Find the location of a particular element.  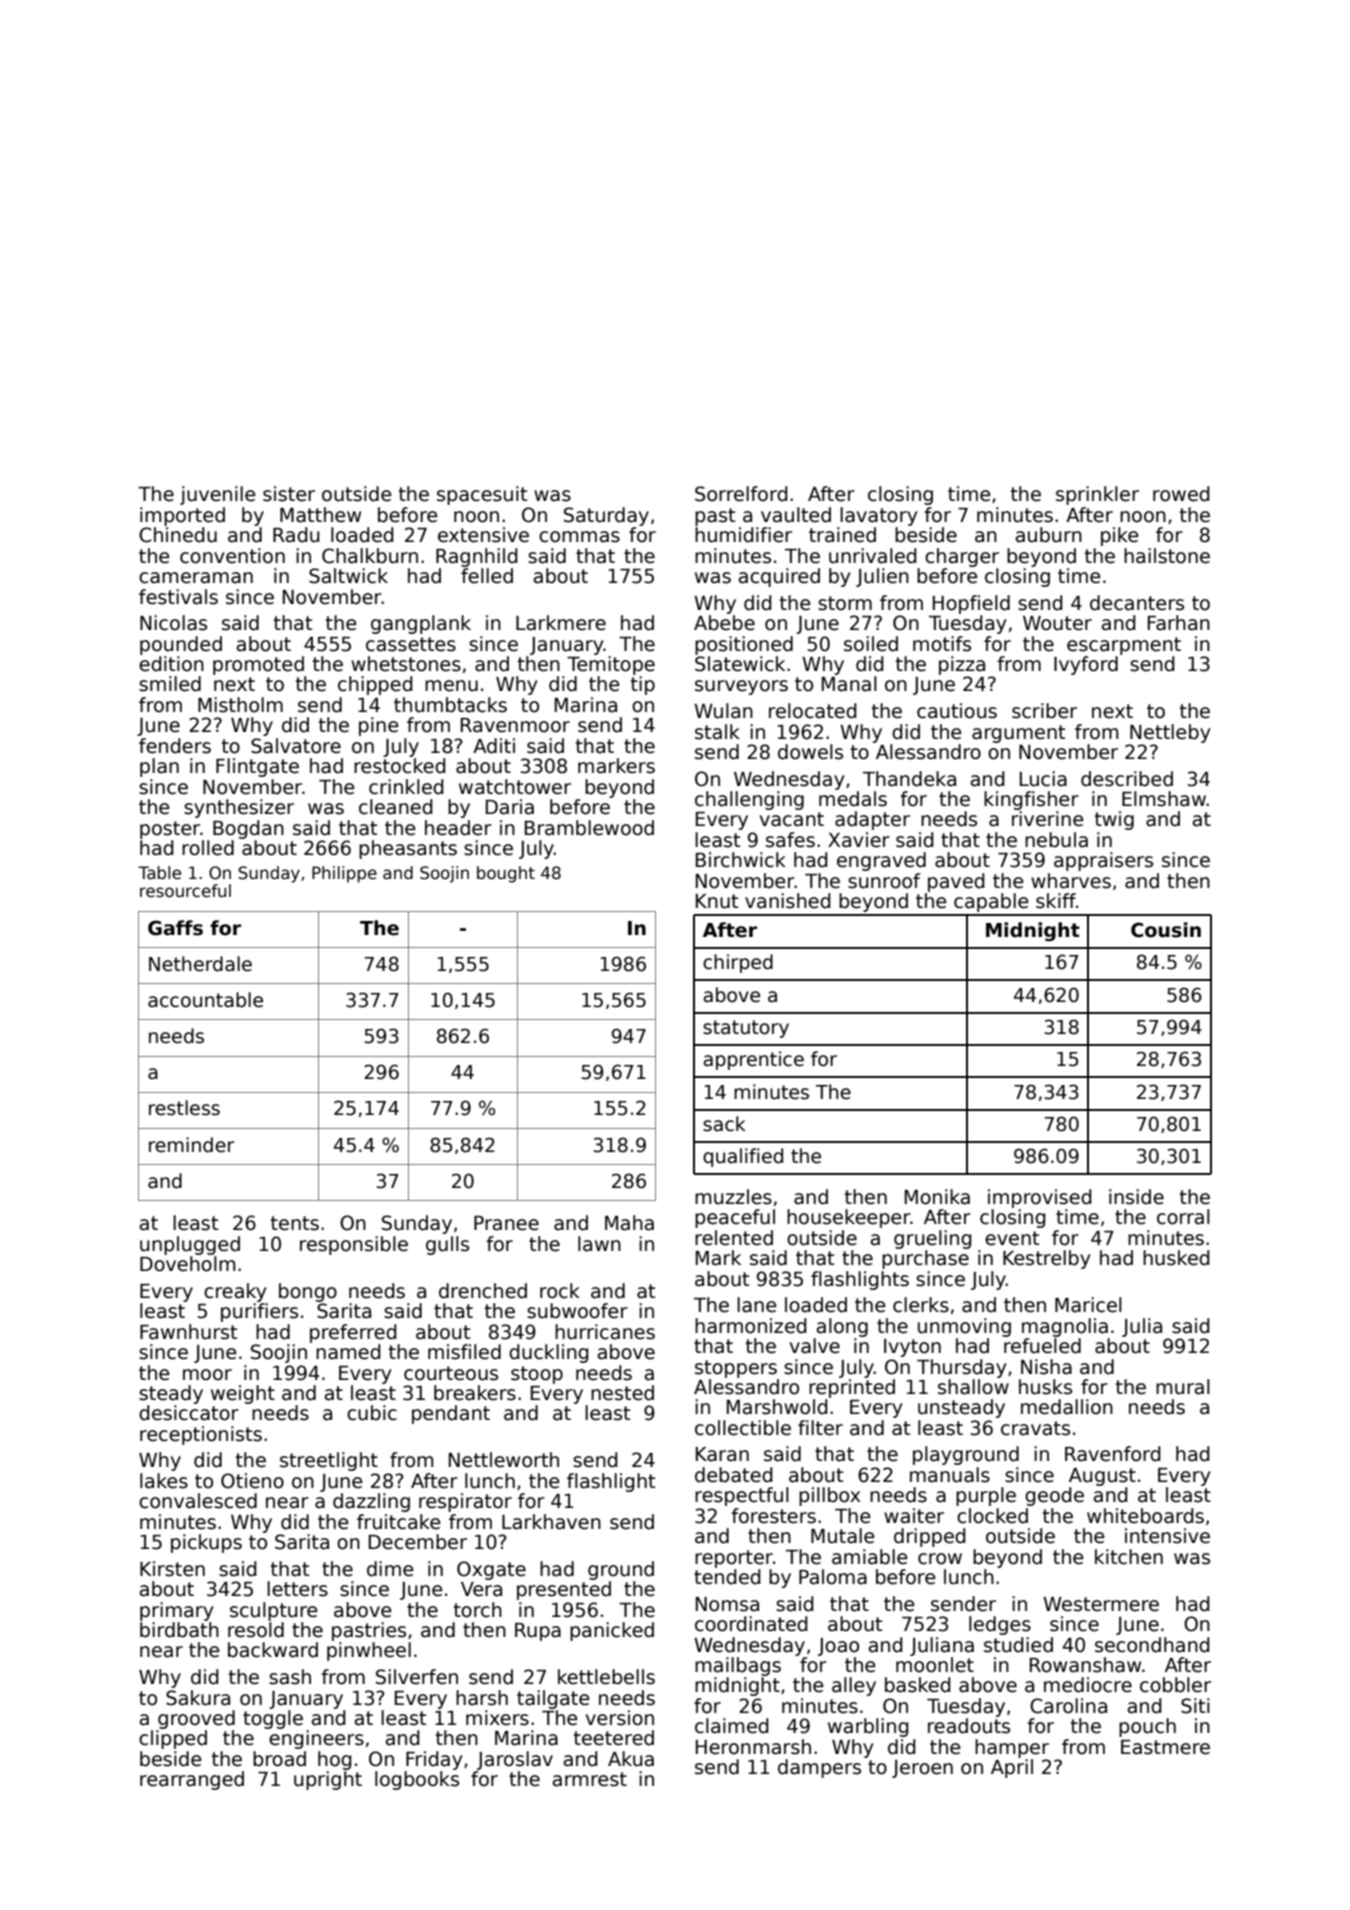

engineers is located at coordinates (316, 1739).
